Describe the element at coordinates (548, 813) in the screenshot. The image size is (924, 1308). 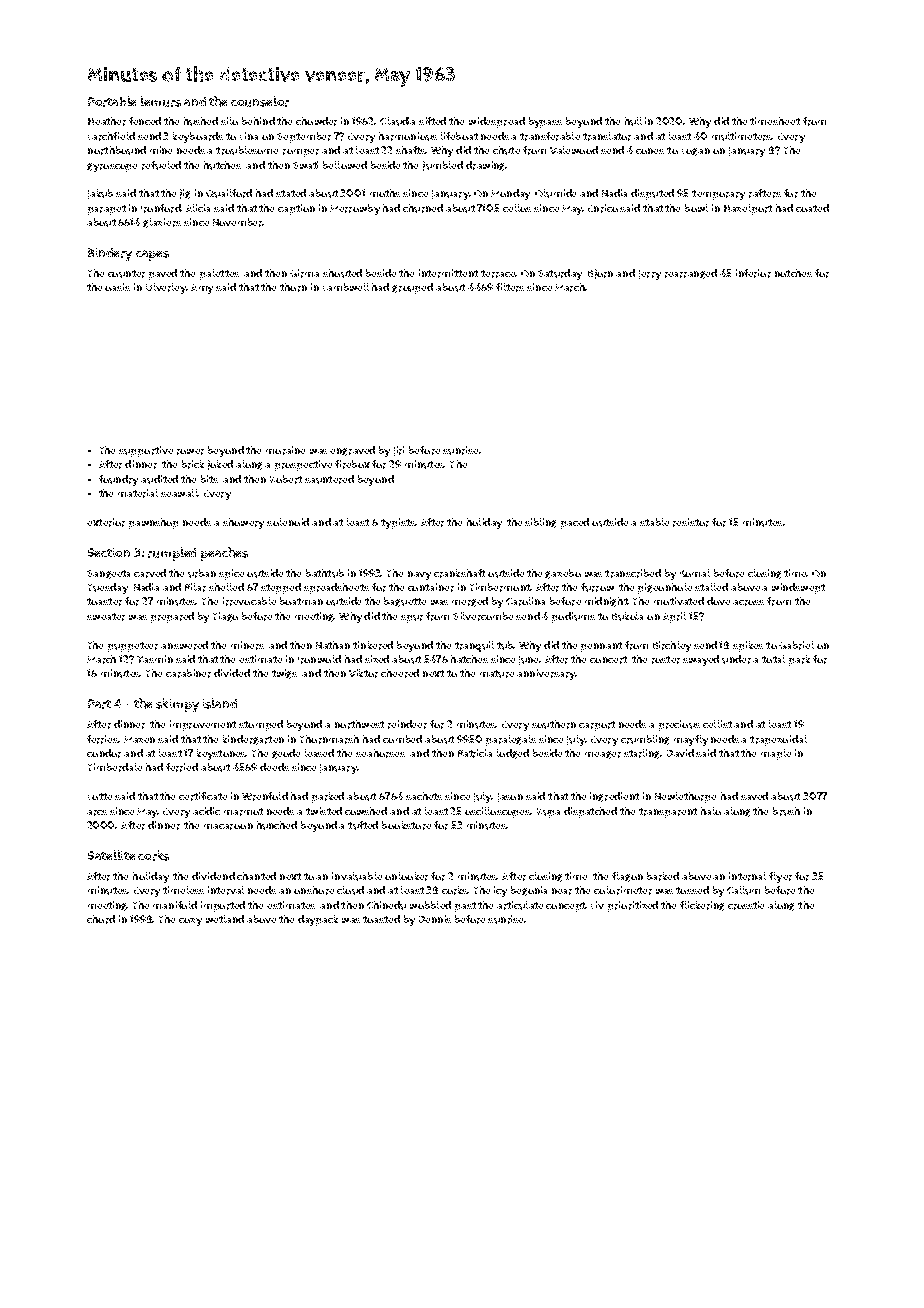
I see `Rupa` at that location.
